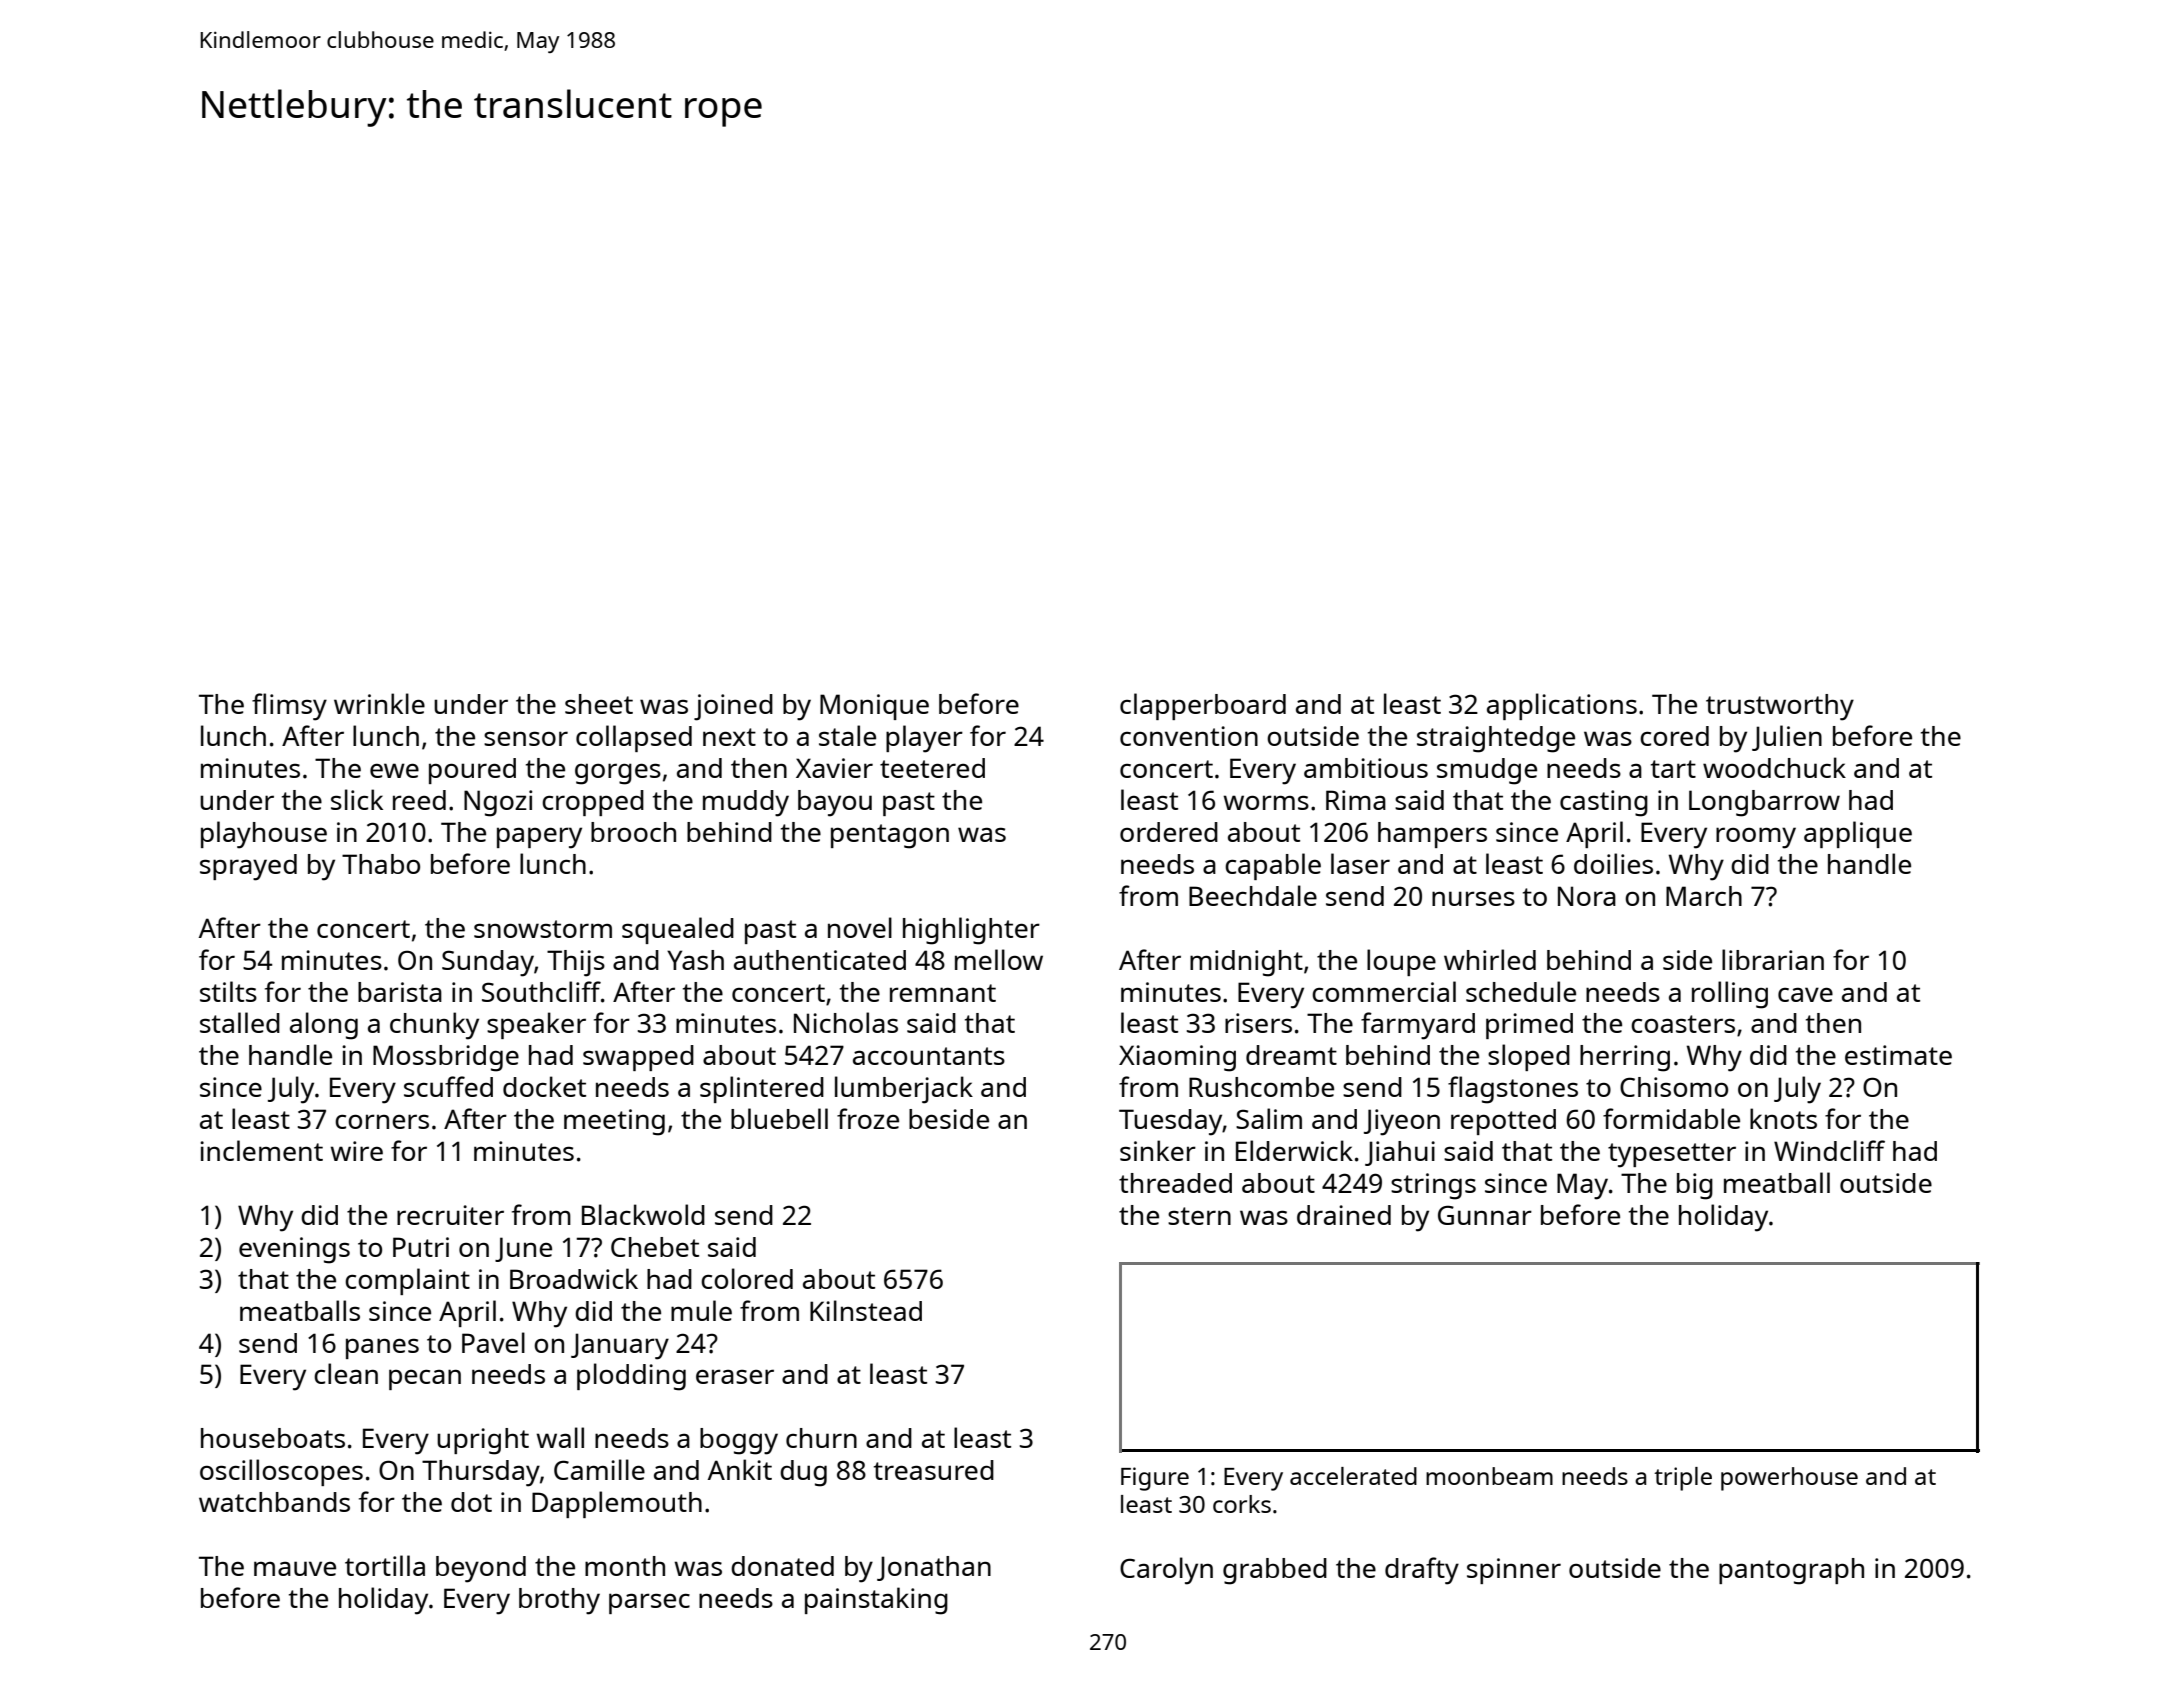 This page has height=1683, width=2178. I want to click on brothy, so click(559, 1601).
